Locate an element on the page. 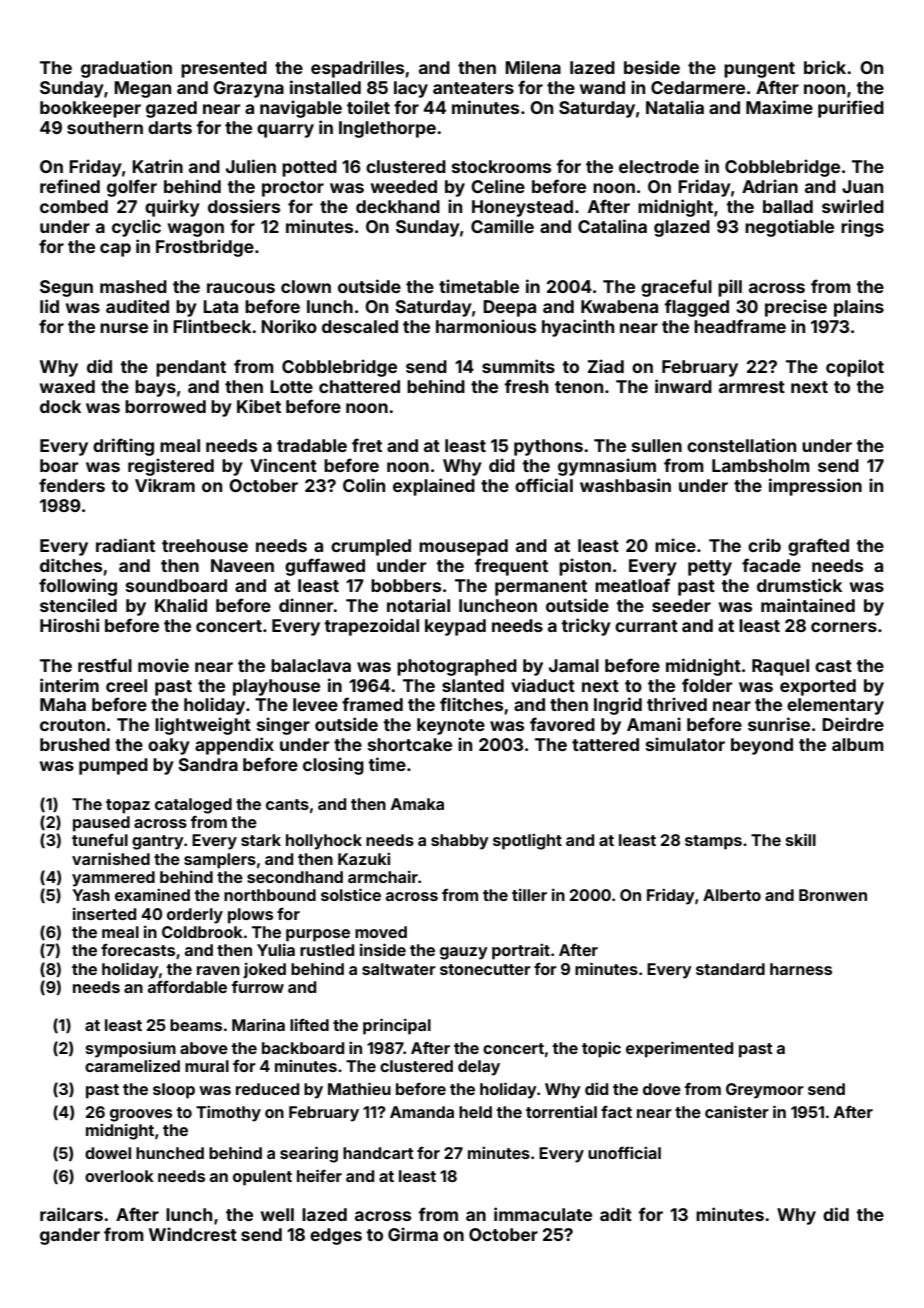  explained is located at coordinates (434, 487).
